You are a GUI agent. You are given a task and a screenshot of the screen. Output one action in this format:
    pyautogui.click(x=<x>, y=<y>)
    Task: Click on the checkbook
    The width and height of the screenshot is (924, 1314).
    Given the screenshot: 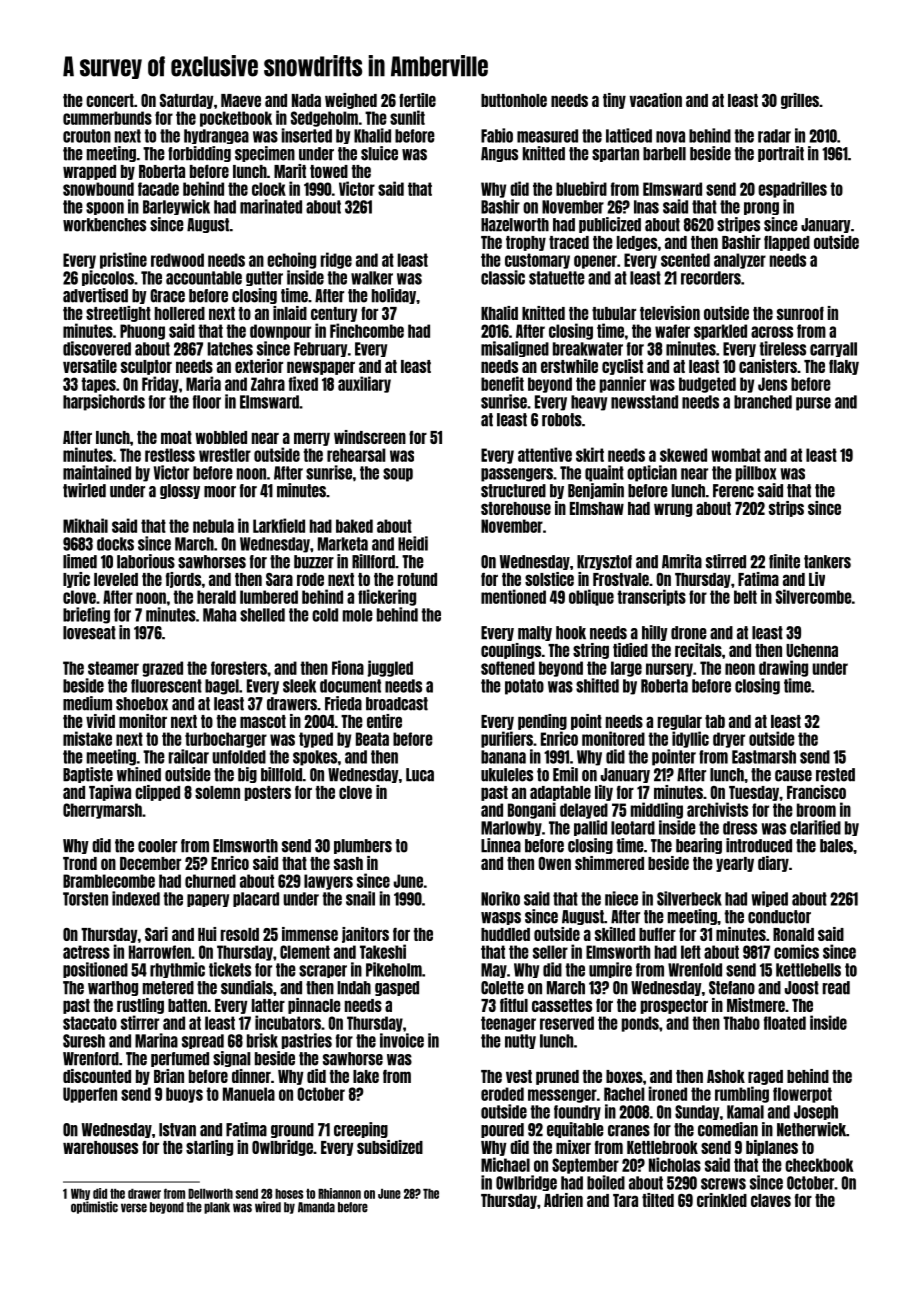 What is the action you would take?
    pyautogui.click(x=819, y=1165)
